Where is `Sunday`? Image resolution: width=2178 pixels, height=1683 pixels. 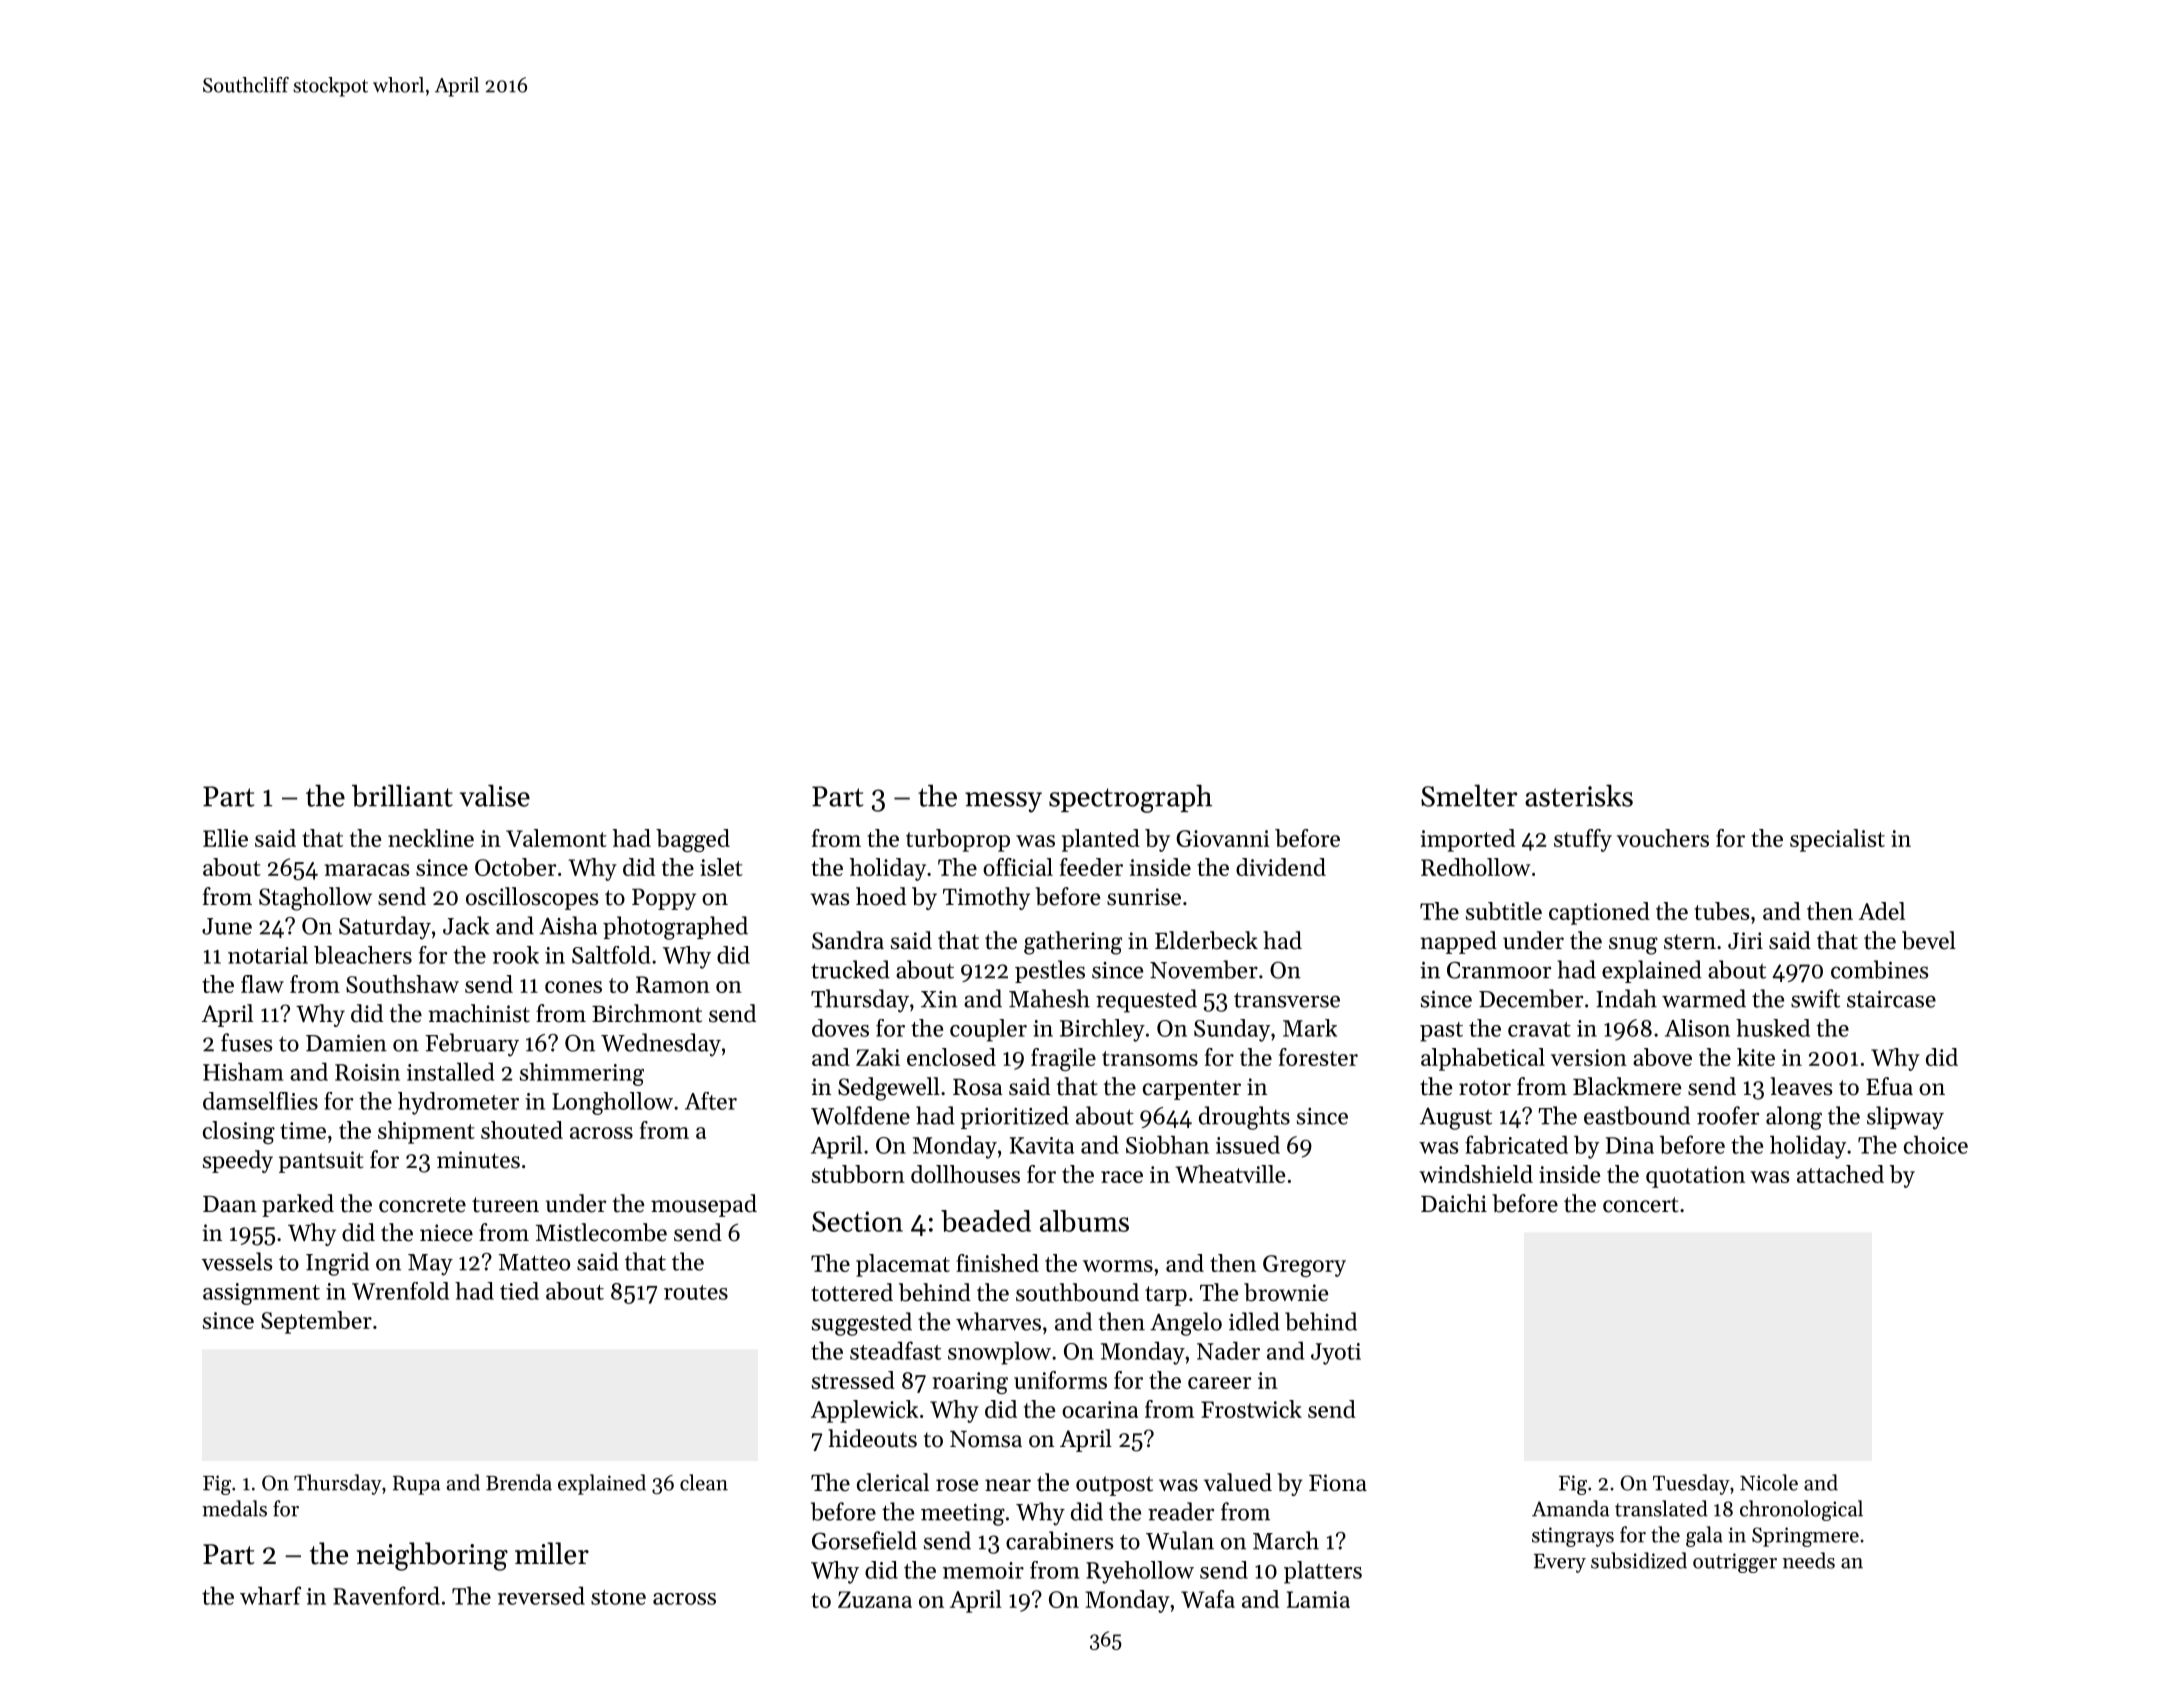 Sunday is located at coordinates (1232, 1030).
